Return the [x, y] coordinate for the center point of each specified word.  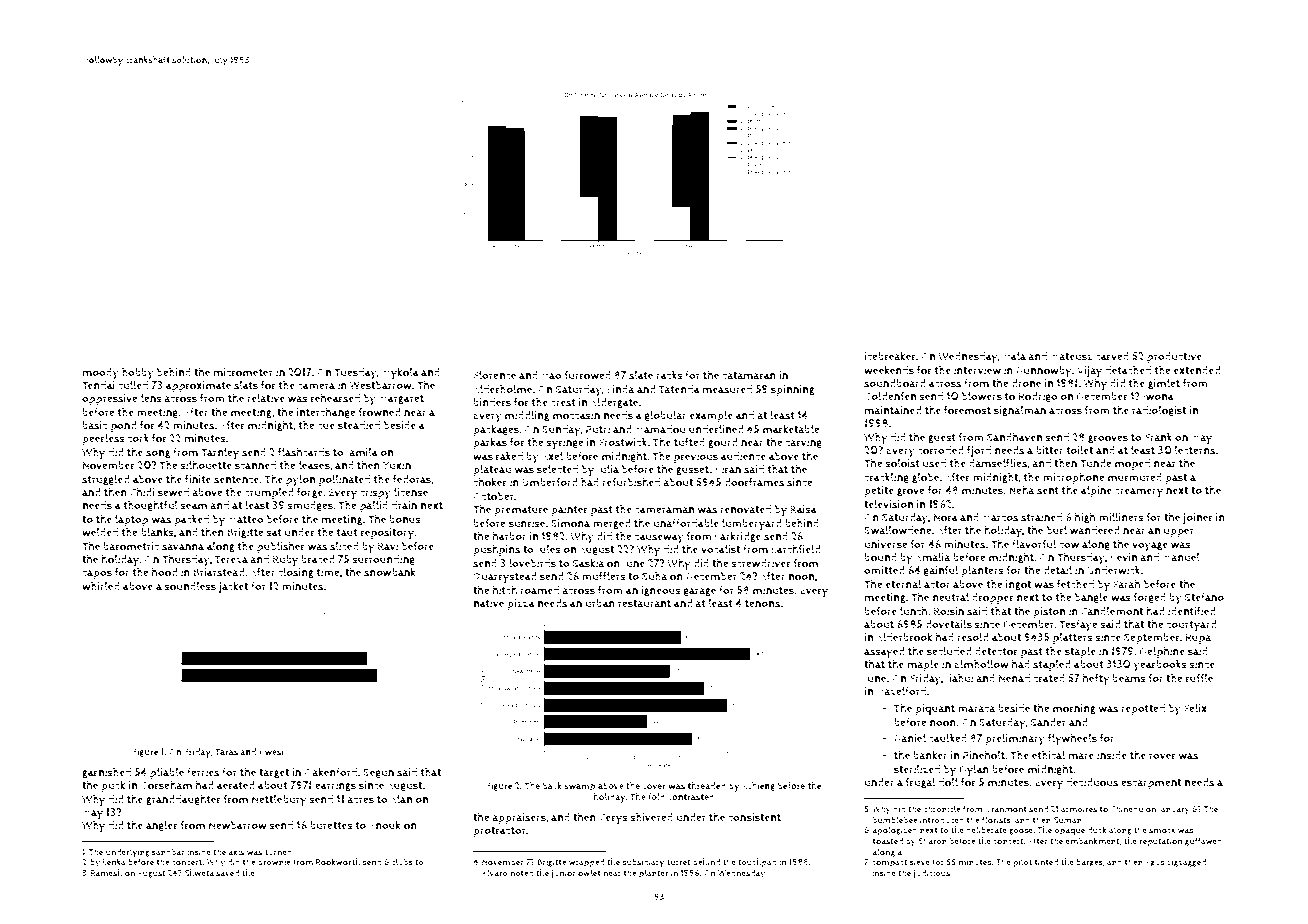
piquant [935, 709]
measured [727, 389]
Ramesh [106, 873]
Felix [1195, 708]
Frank [1158, 437]
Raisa [803, 509]
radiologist [1159, 411]
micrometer [243, 372]
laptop [132, 520]
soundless [190, 586]
